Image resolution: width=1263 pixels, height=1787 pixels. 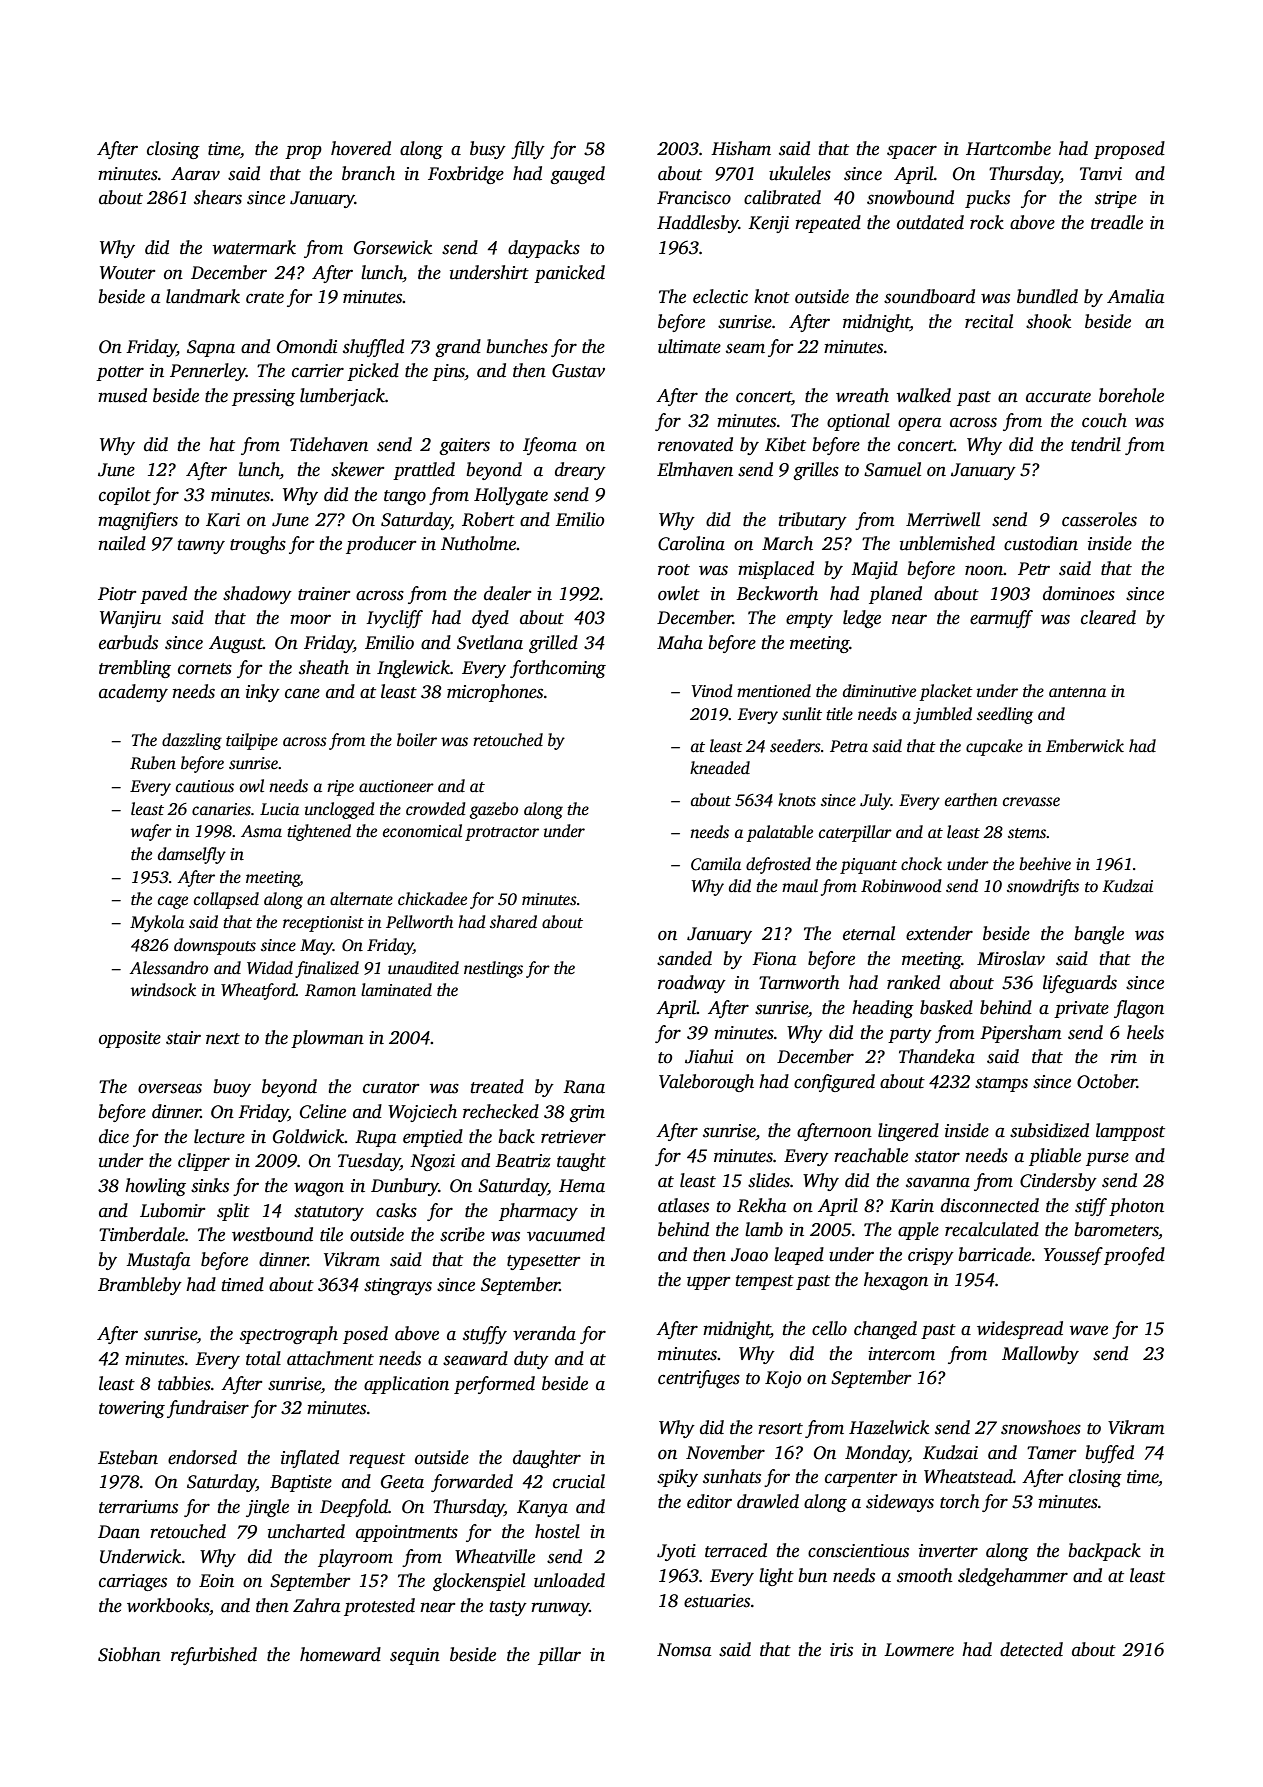 I want to click on detected, so click(x=1031, y=1649).
